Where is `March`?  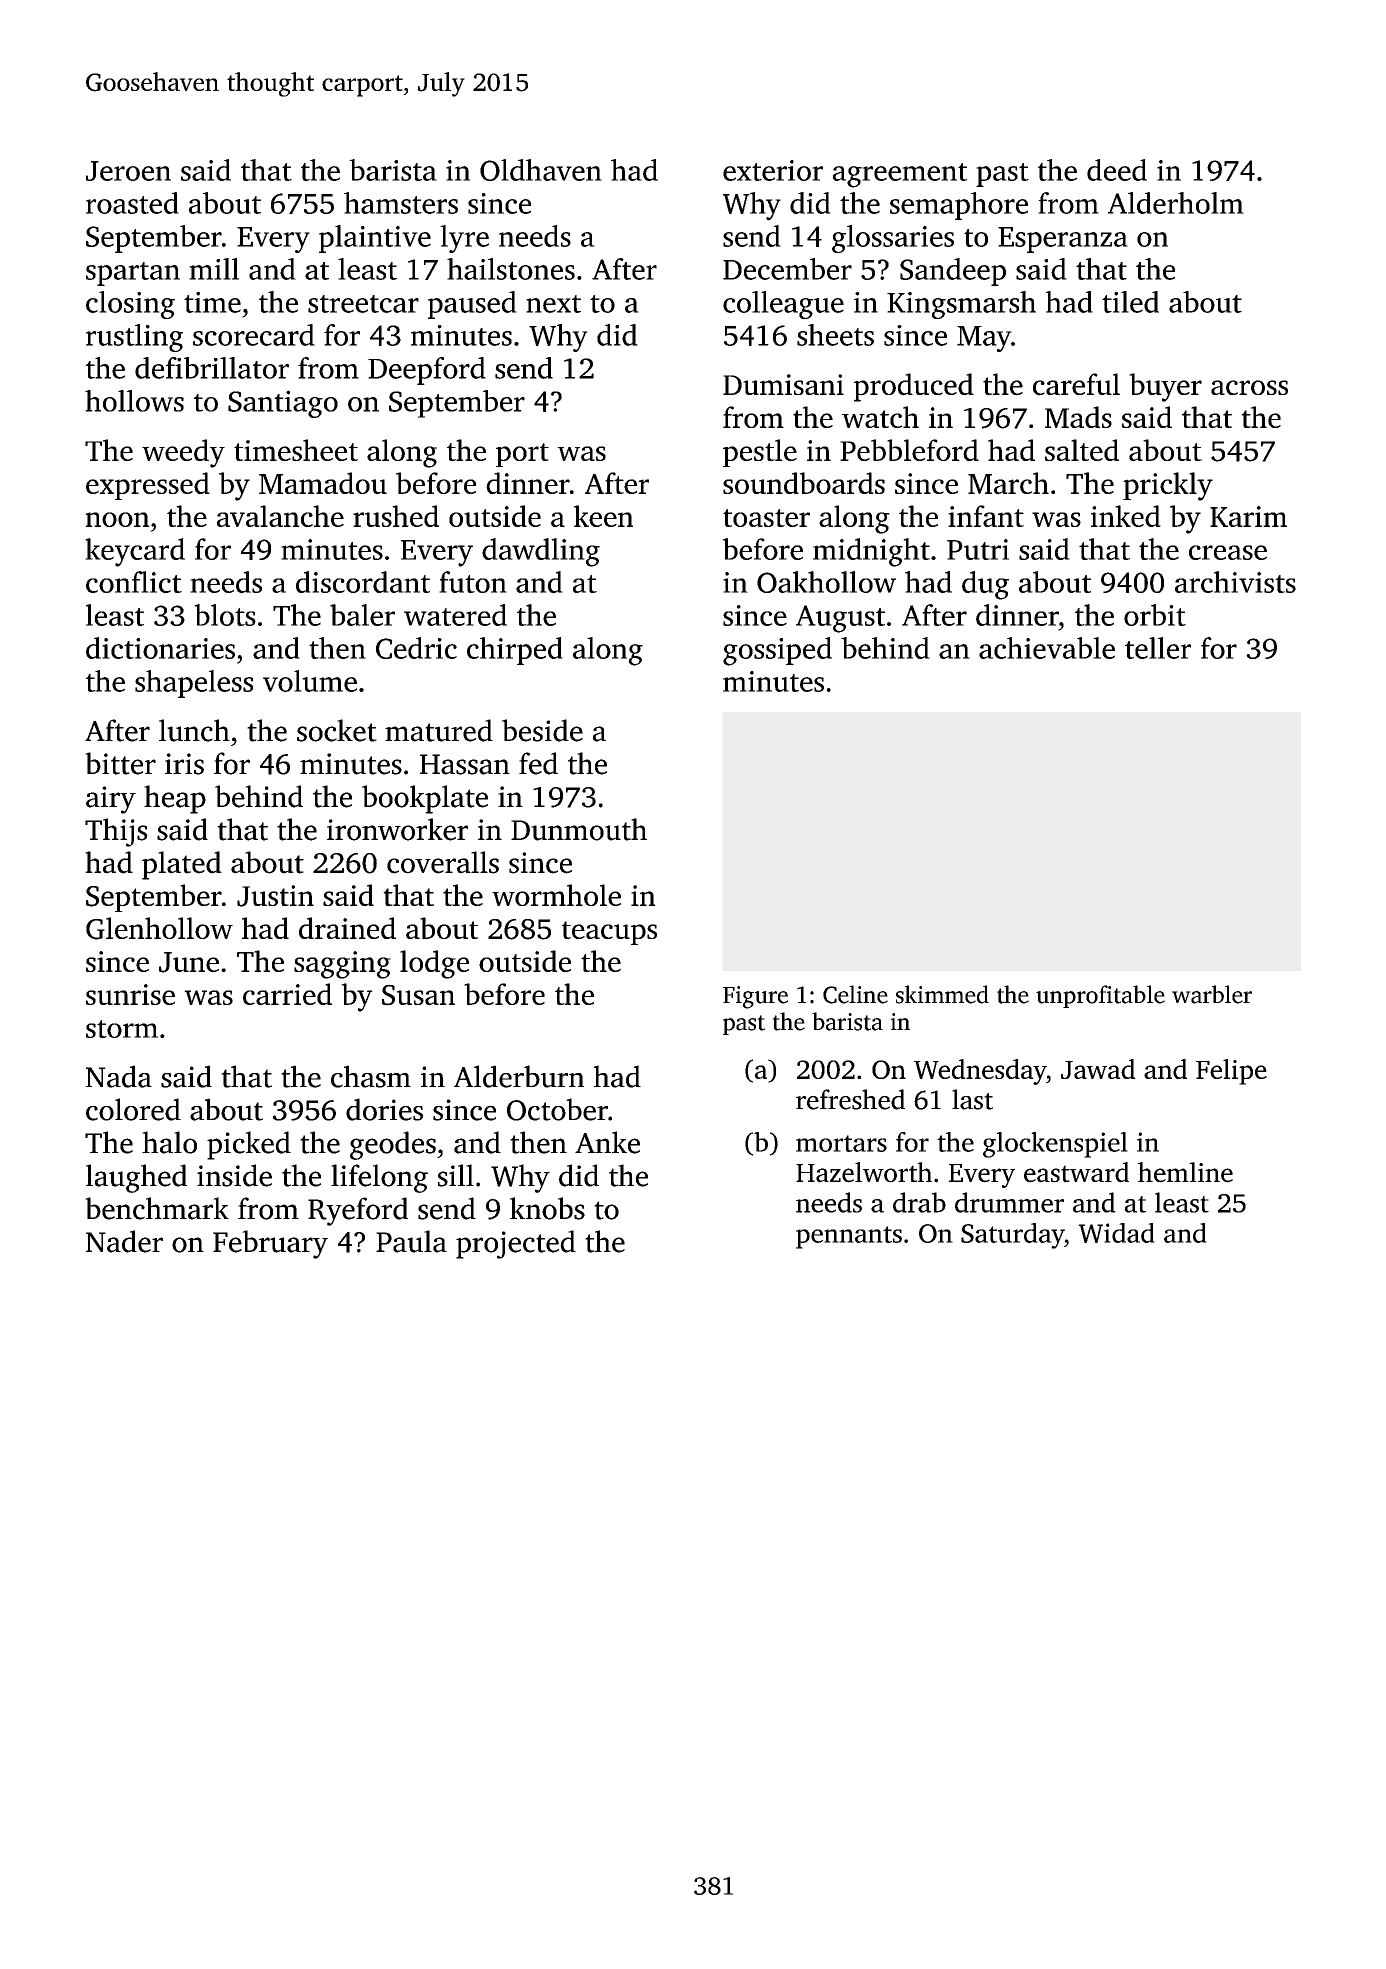
March is located at coordinates (1008, 483).
